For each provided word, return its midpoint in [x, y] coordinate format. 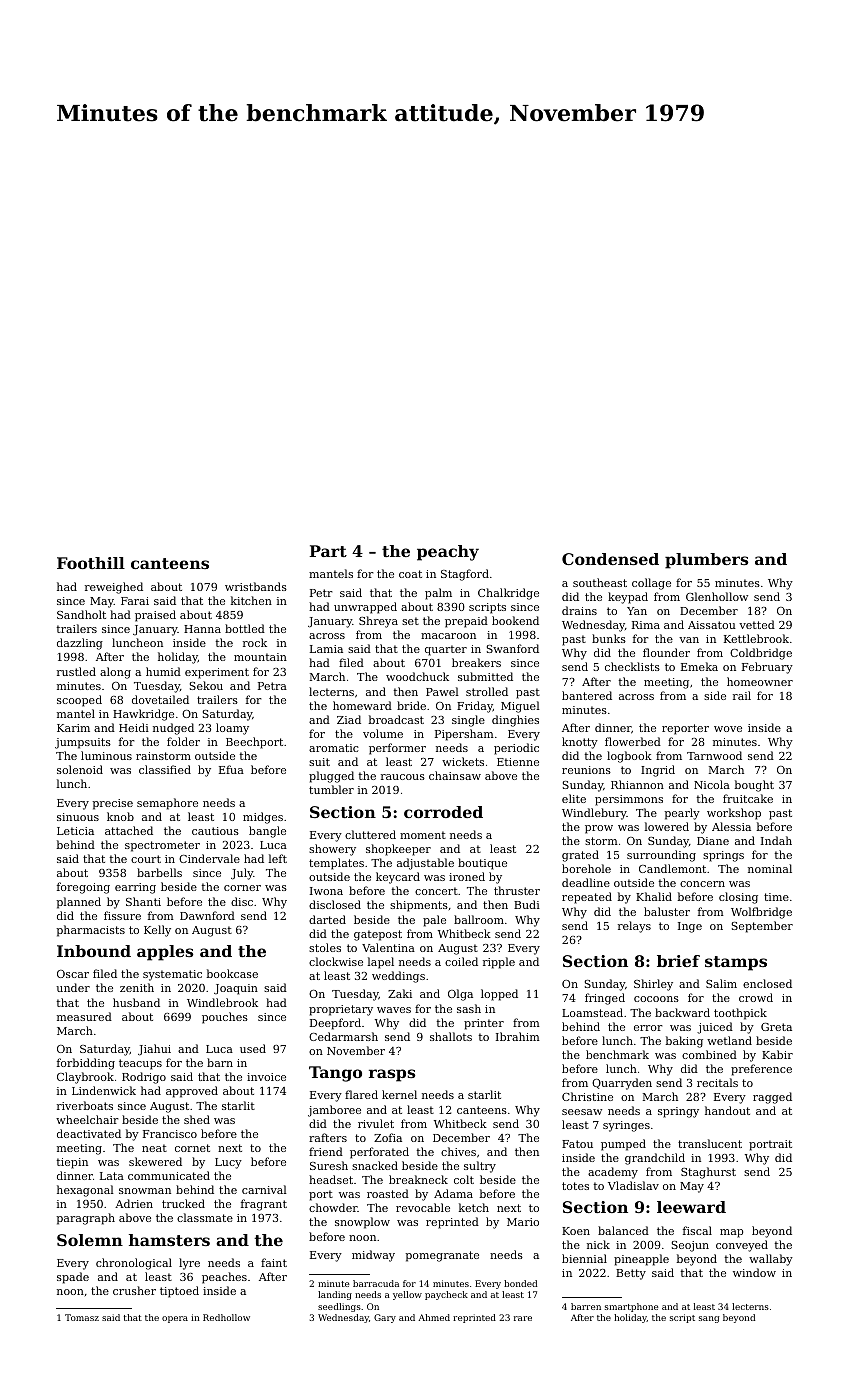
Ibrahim [518, 1036]
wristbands [256, 586]
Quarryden [622, 1084]
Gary [385, 1318]
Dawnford [207, 915]
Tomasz [82, 1317]
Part [328, 551]
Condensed [610, 559]
